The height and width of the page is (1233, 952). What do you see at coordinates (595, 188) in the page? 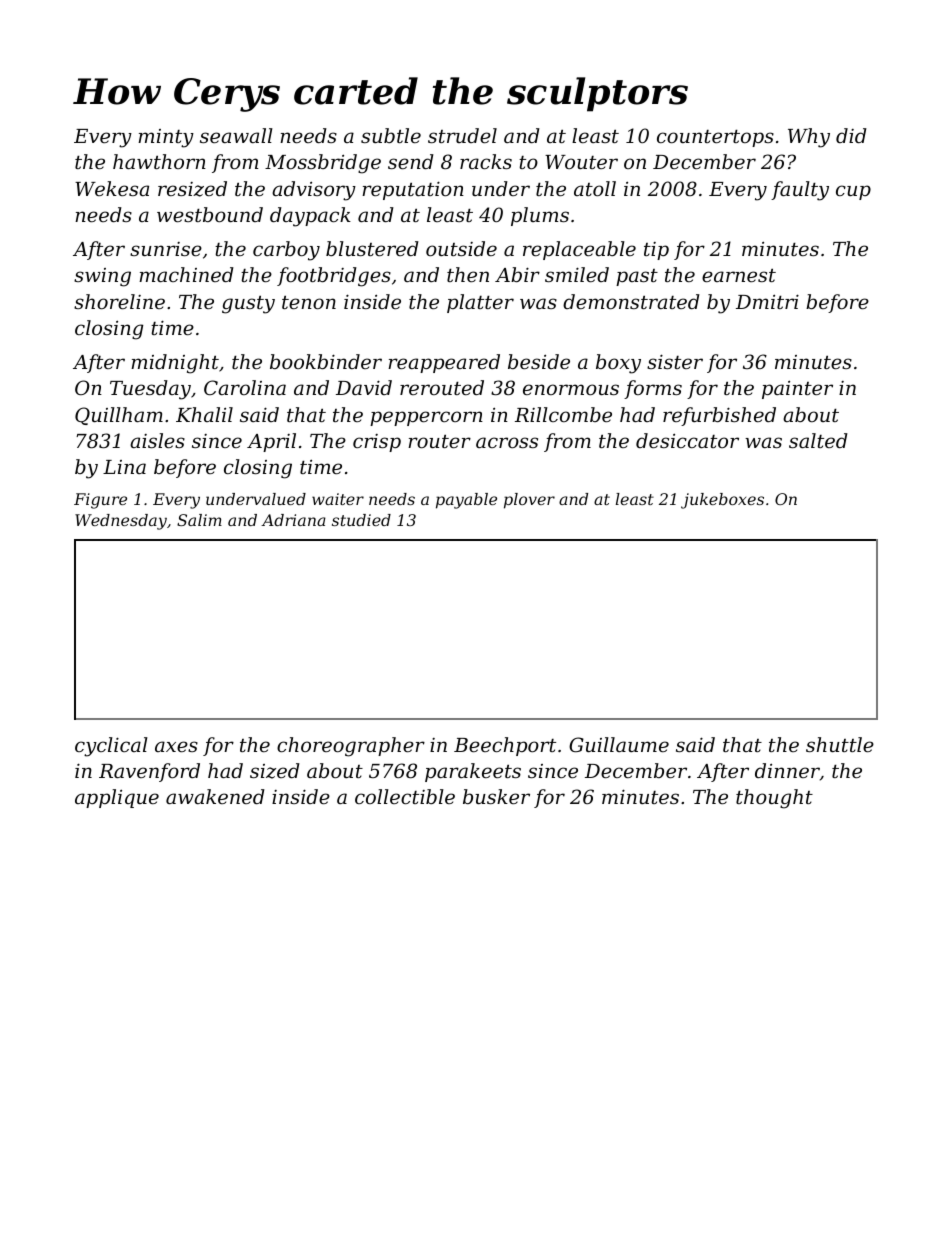
I see `atoll` at bounding box center [595, 188].
